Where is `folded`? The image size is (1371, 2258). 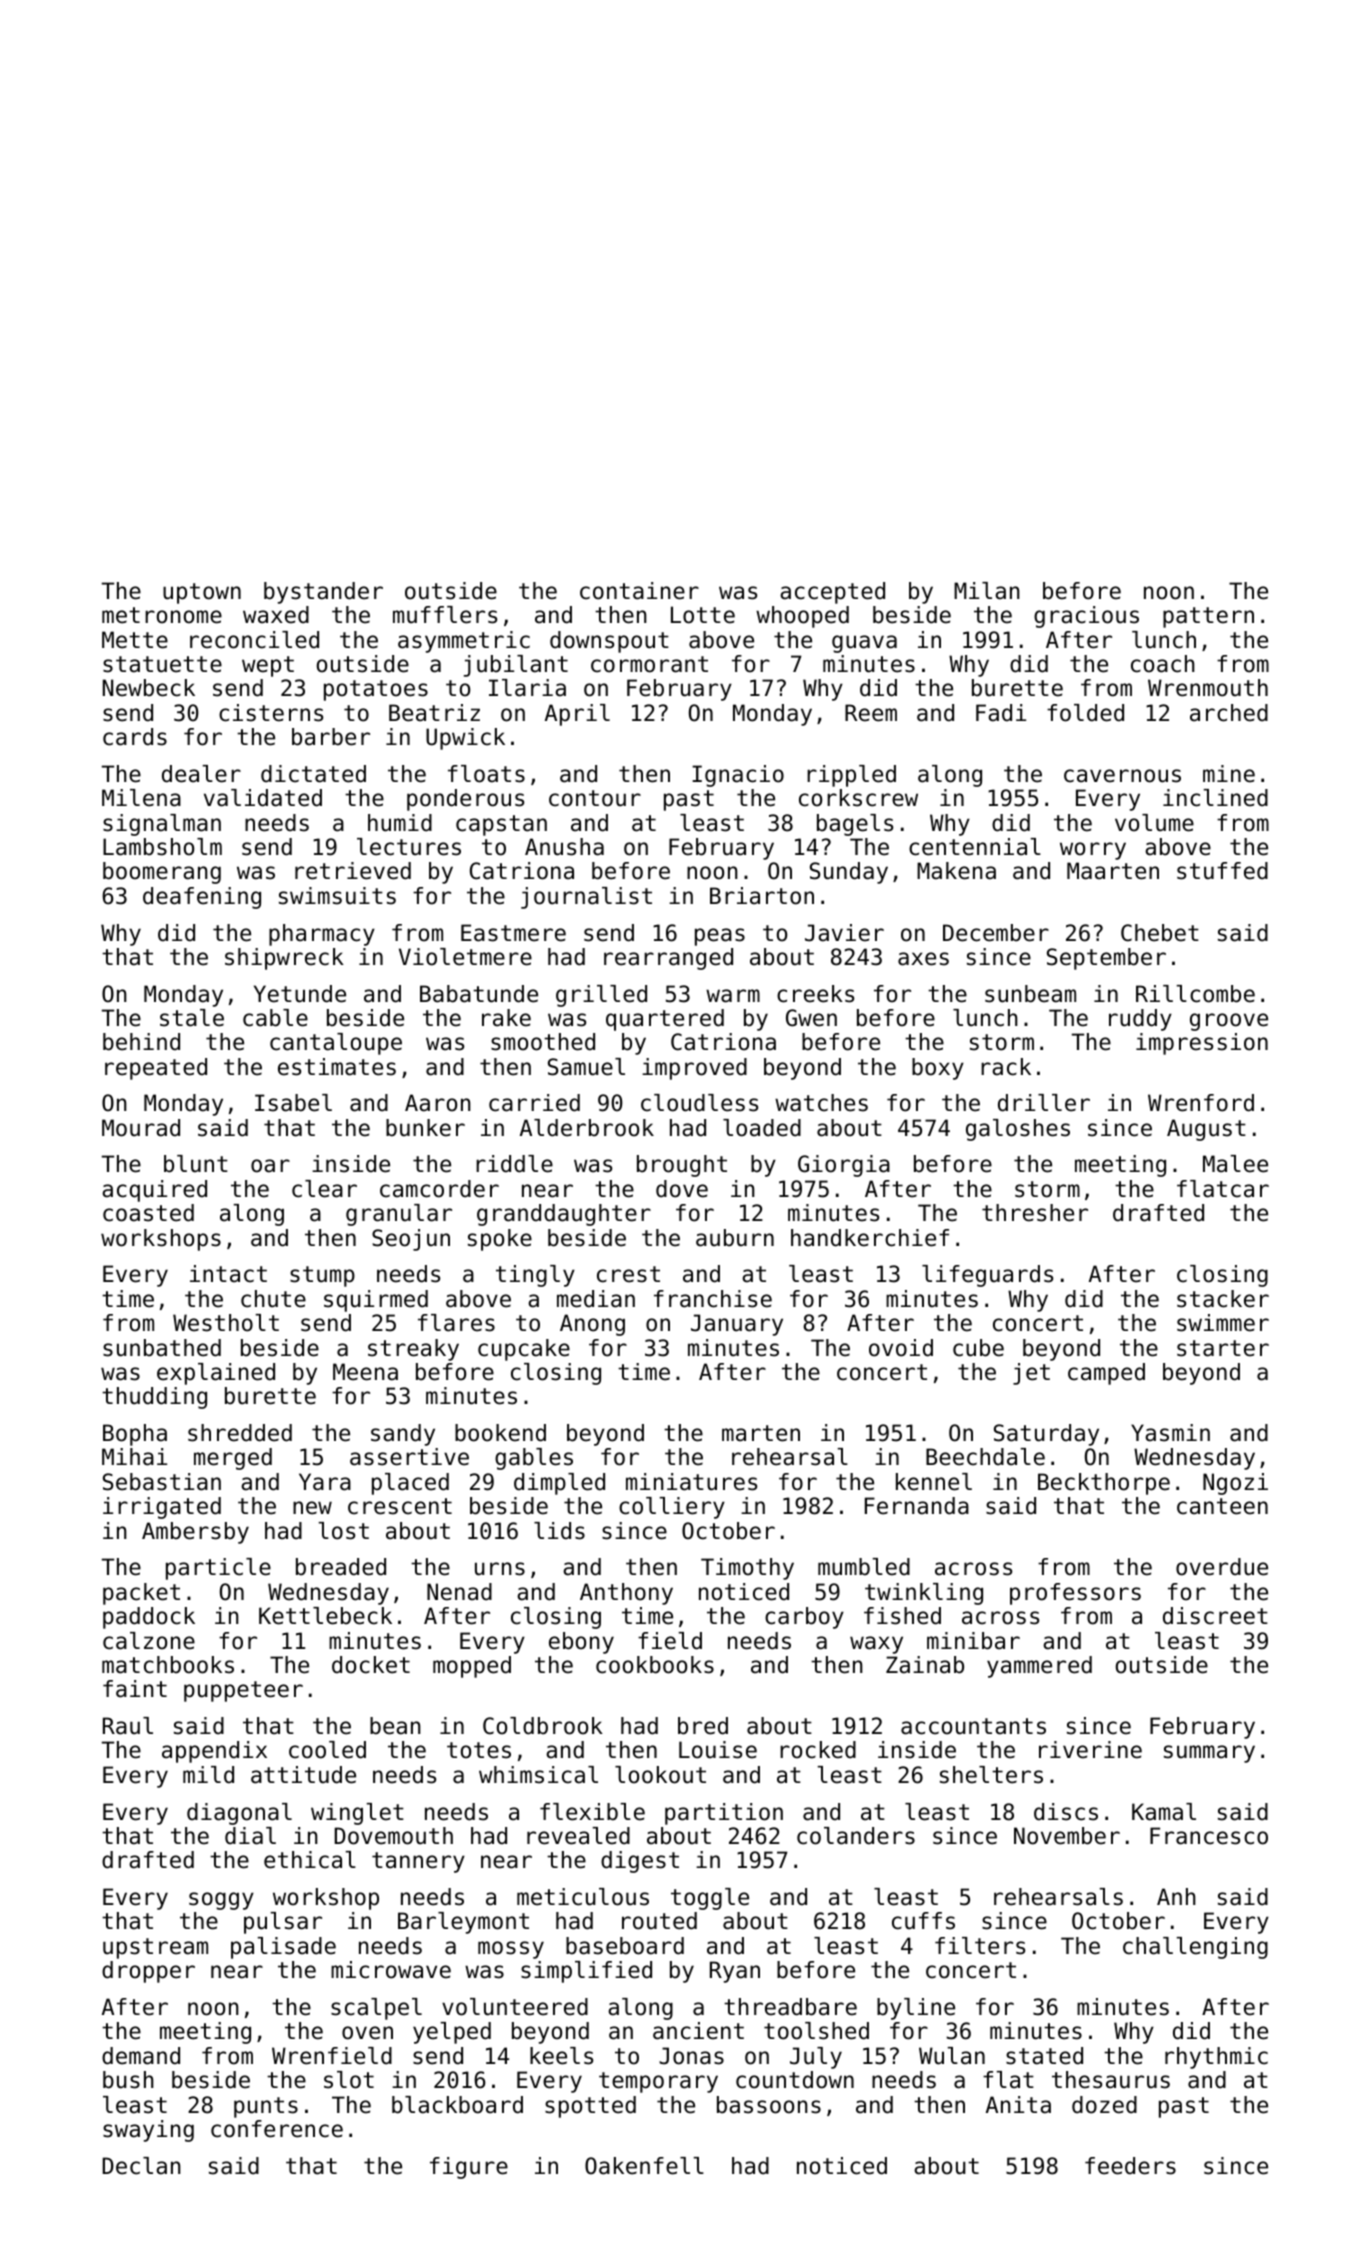
folded is located at coordinates (1085, 713).
